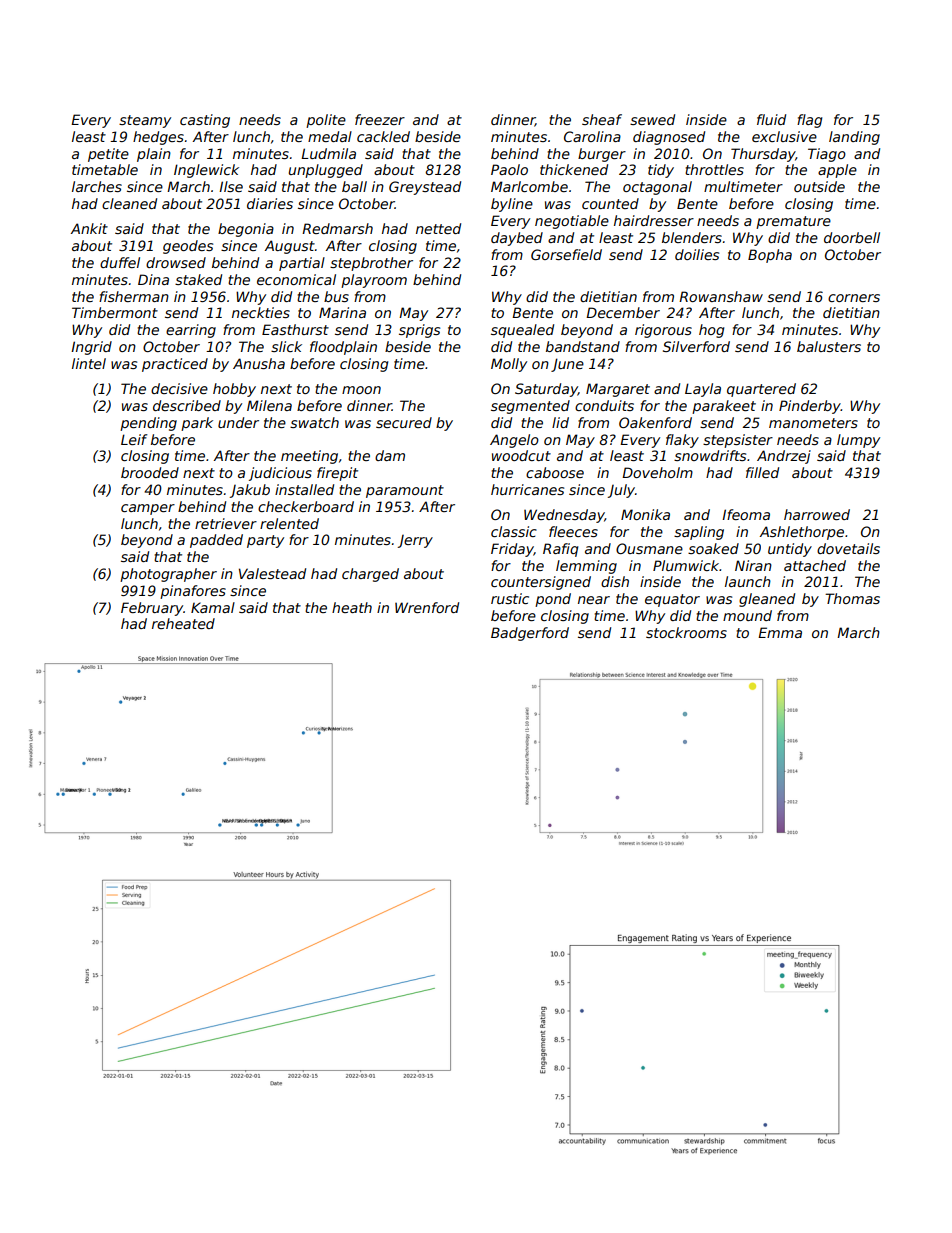 Image resolution: width=952 pixels, height=1233 pixels. I want to click on relented, so click(289, 523).
